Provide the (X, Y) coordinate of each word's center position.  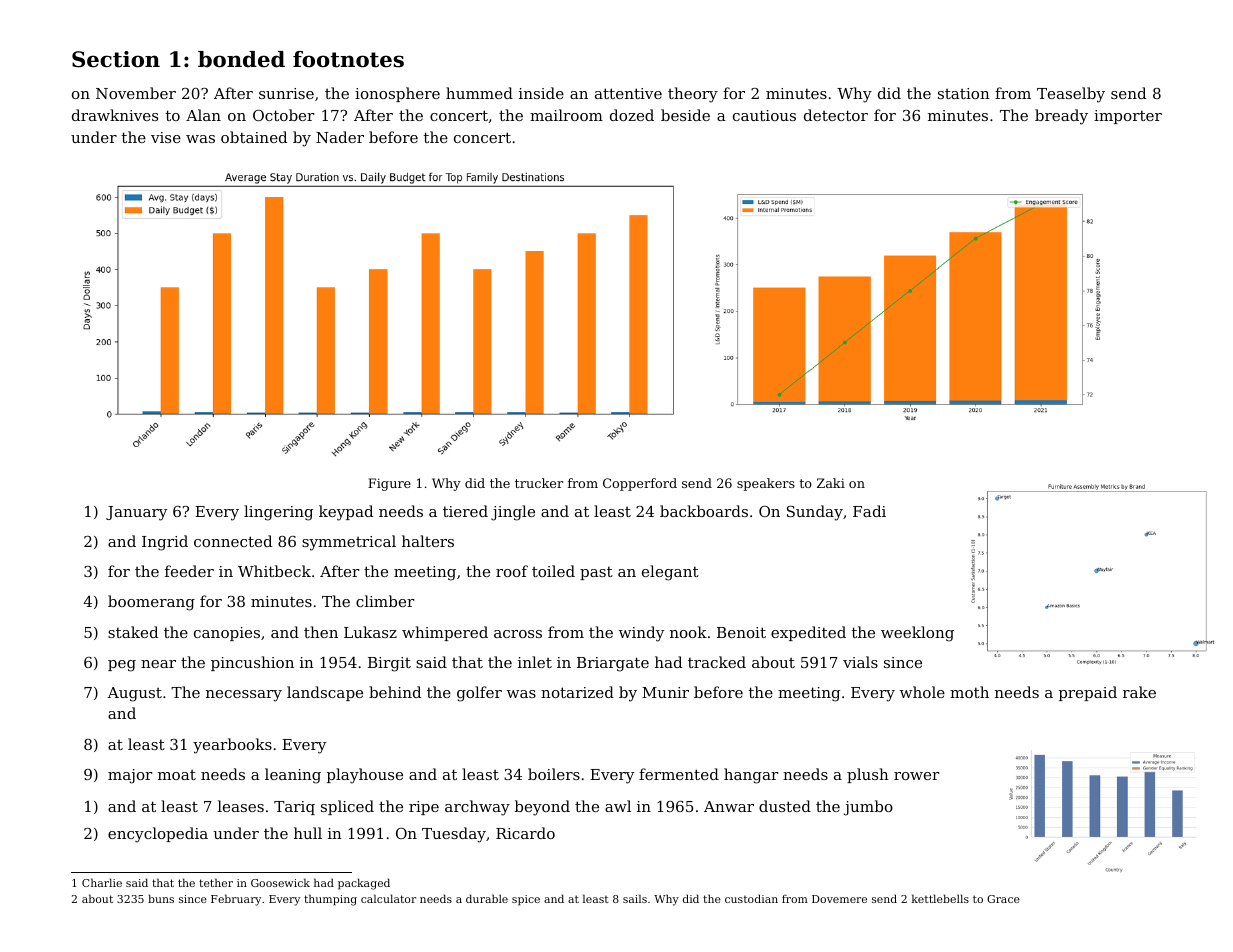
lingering (278, 513)
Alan (203, 115)
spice (526, 900)
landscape (325, 693)
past (596, 573)
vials (860, 662)
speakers (766, 484)
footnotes (348, 59)
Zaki (831, 483)
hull (308, 833)
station (964, 93)
